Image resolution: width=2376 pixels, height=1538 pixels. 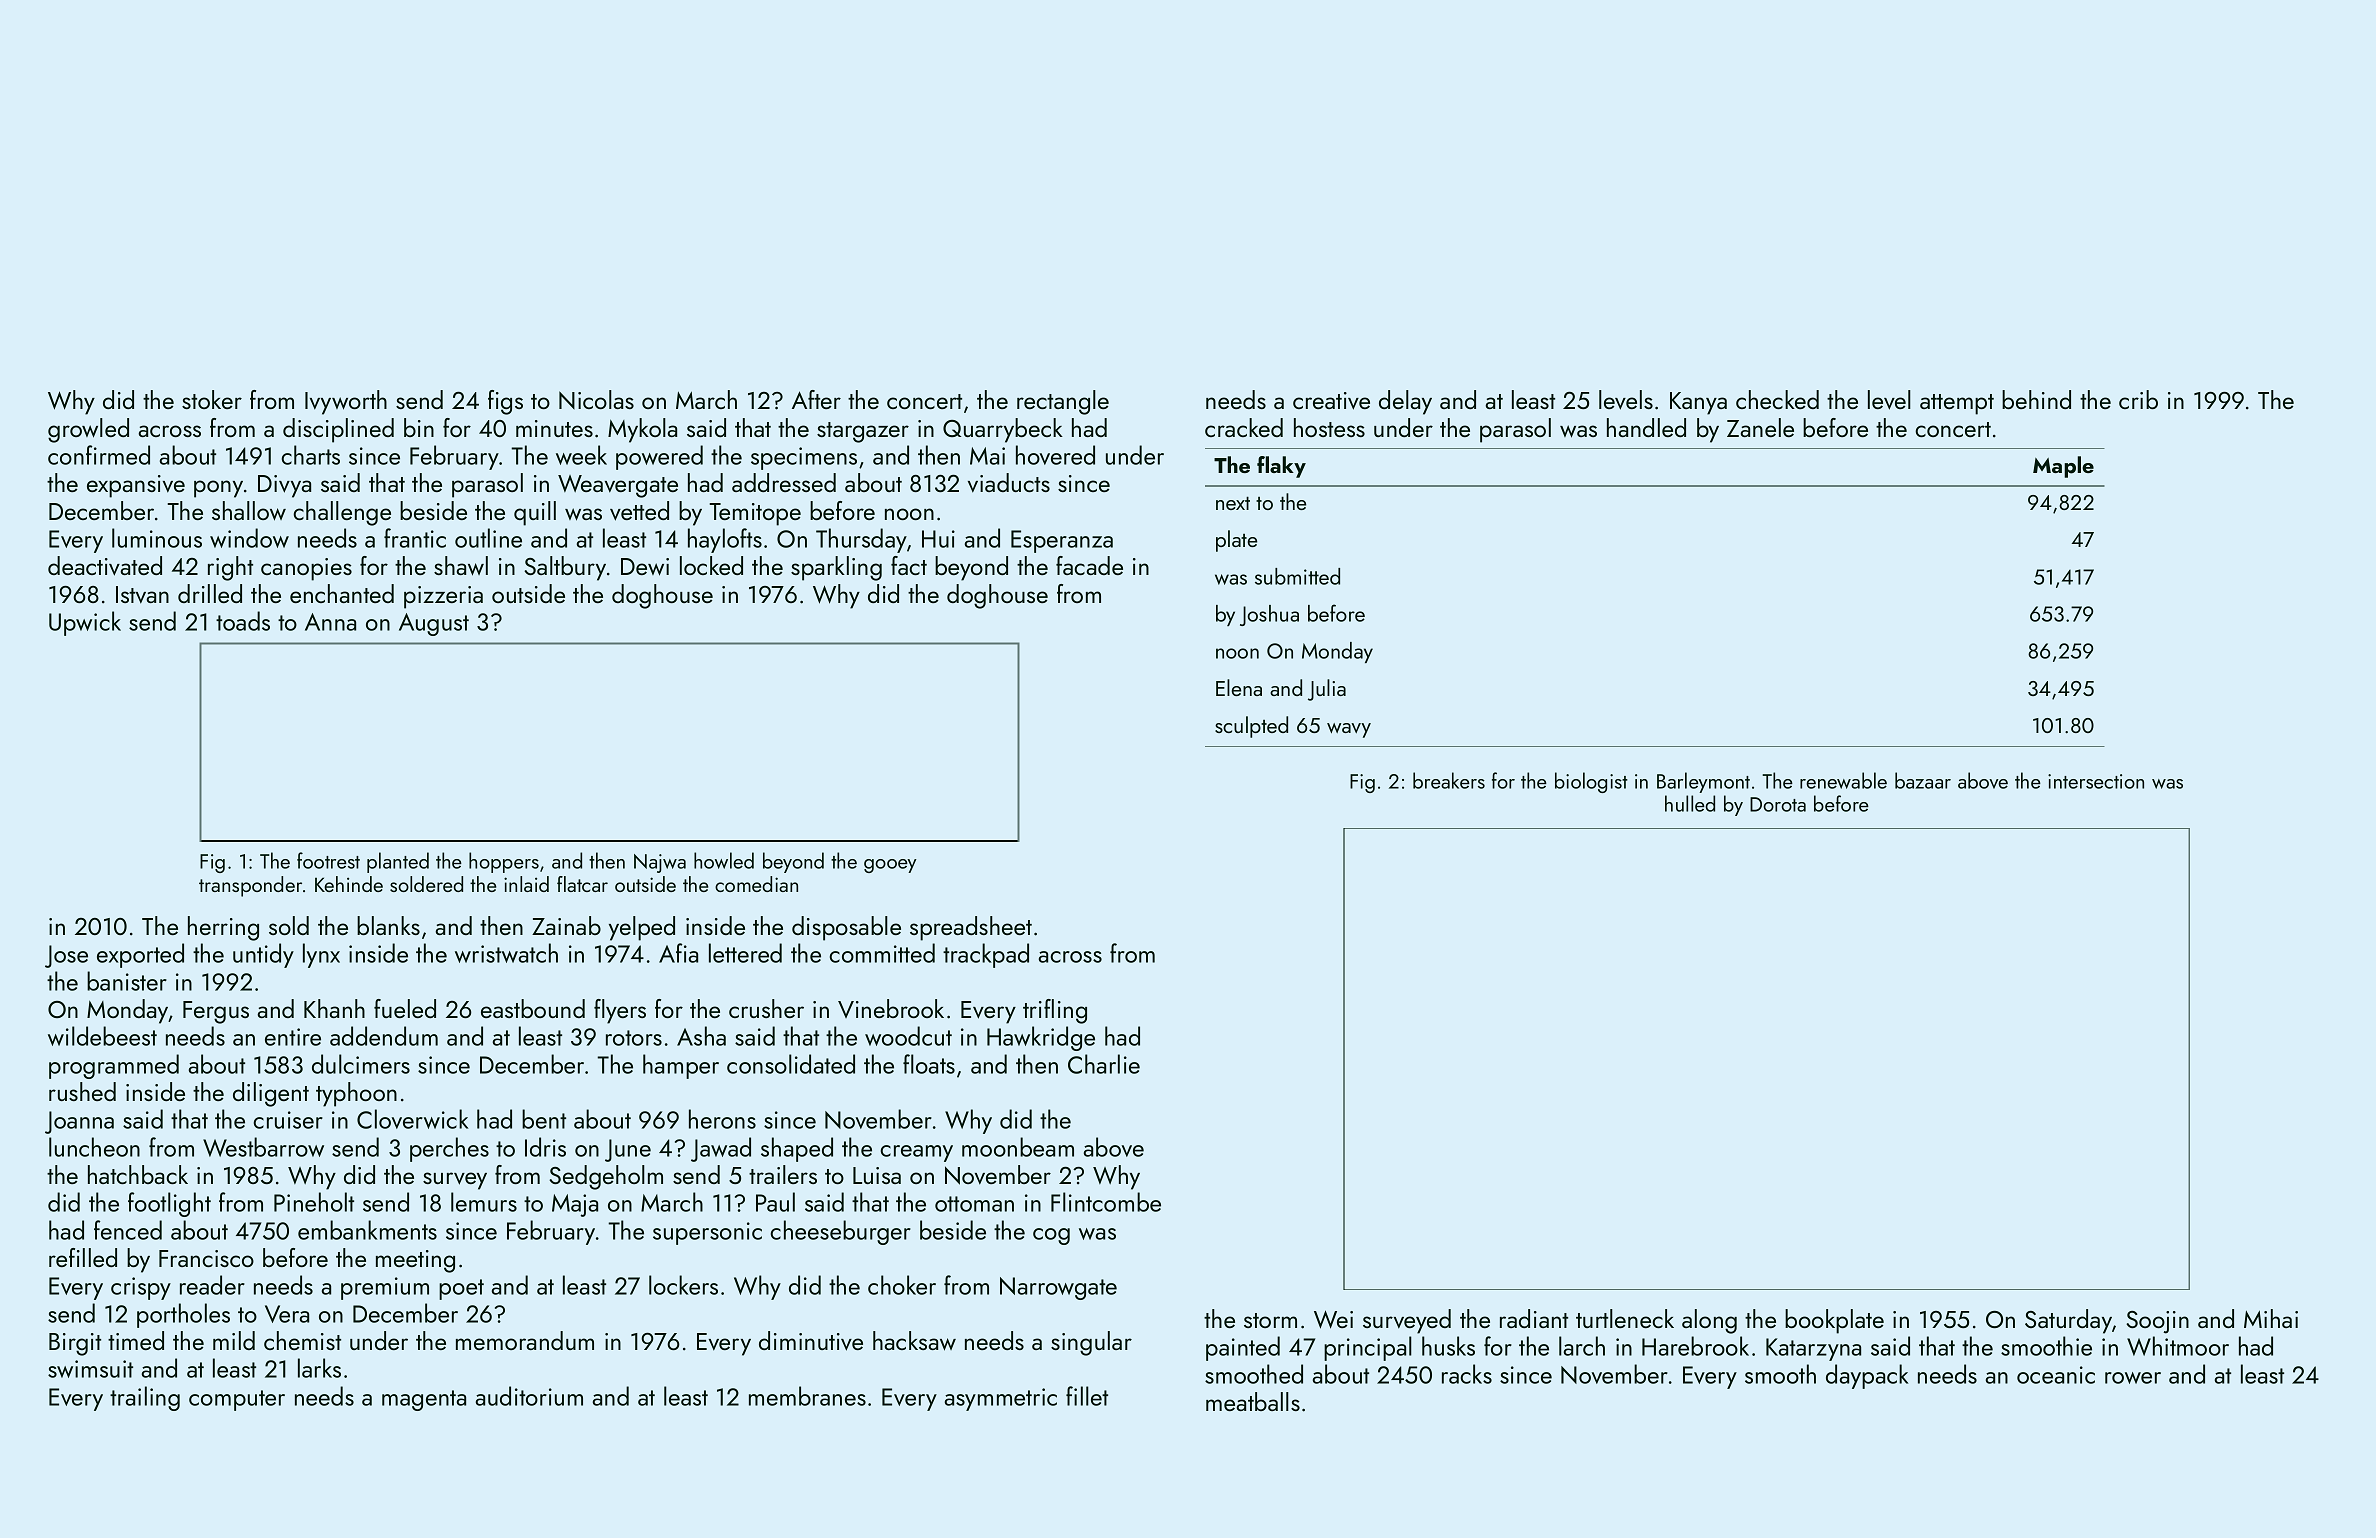 What do you see at coordinates (212, 399) in the image?
I see `stoker` at bounding box center [212, 399].
